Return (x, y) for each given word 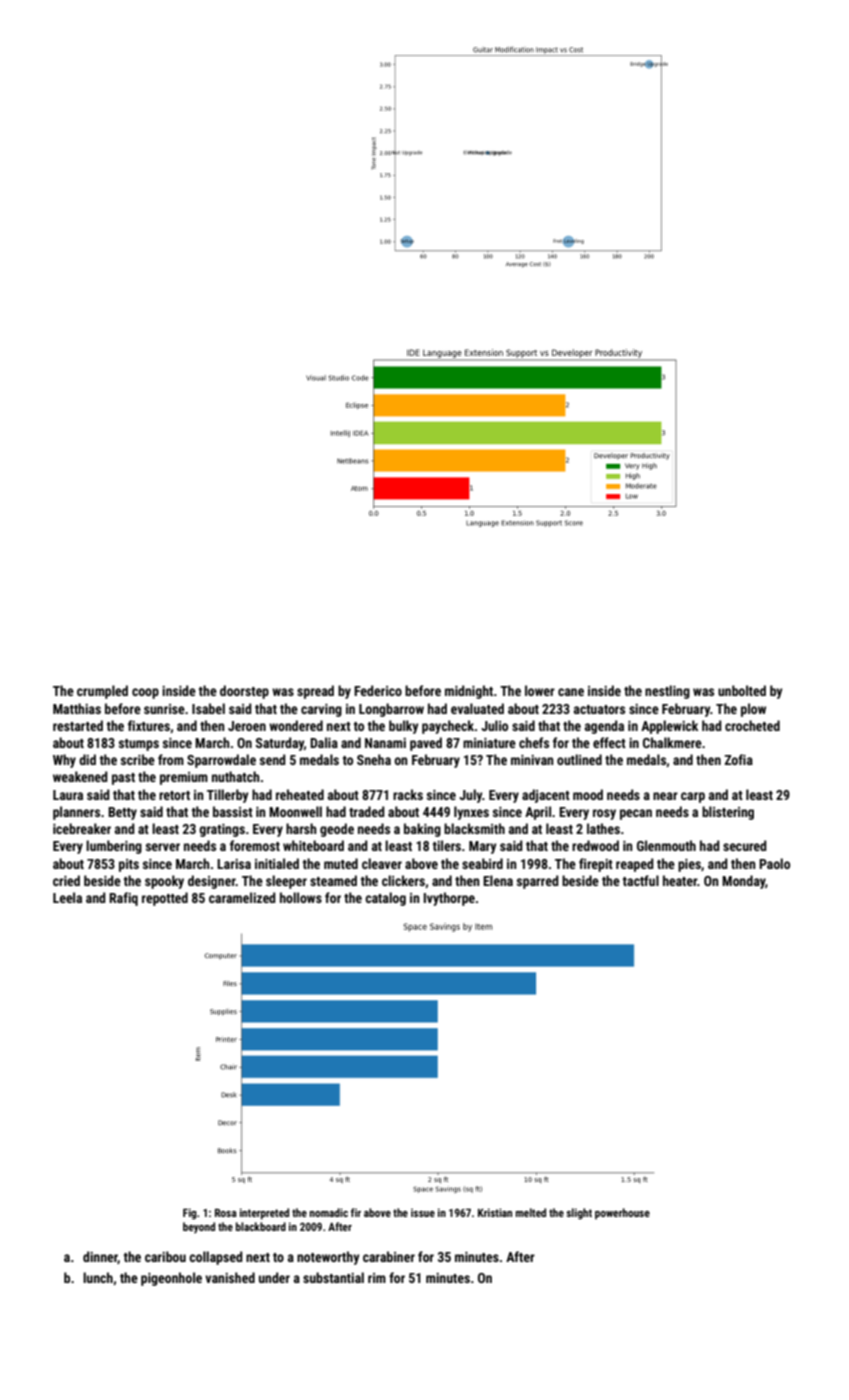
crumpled (102, 692)
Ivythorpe (449, 899)
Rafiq (123, 899)
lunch (98, 1277)
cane (571, 692)
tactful (640, 880)
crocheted (752, 725)
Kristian (495, 1212)
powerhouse (622, 1214)
